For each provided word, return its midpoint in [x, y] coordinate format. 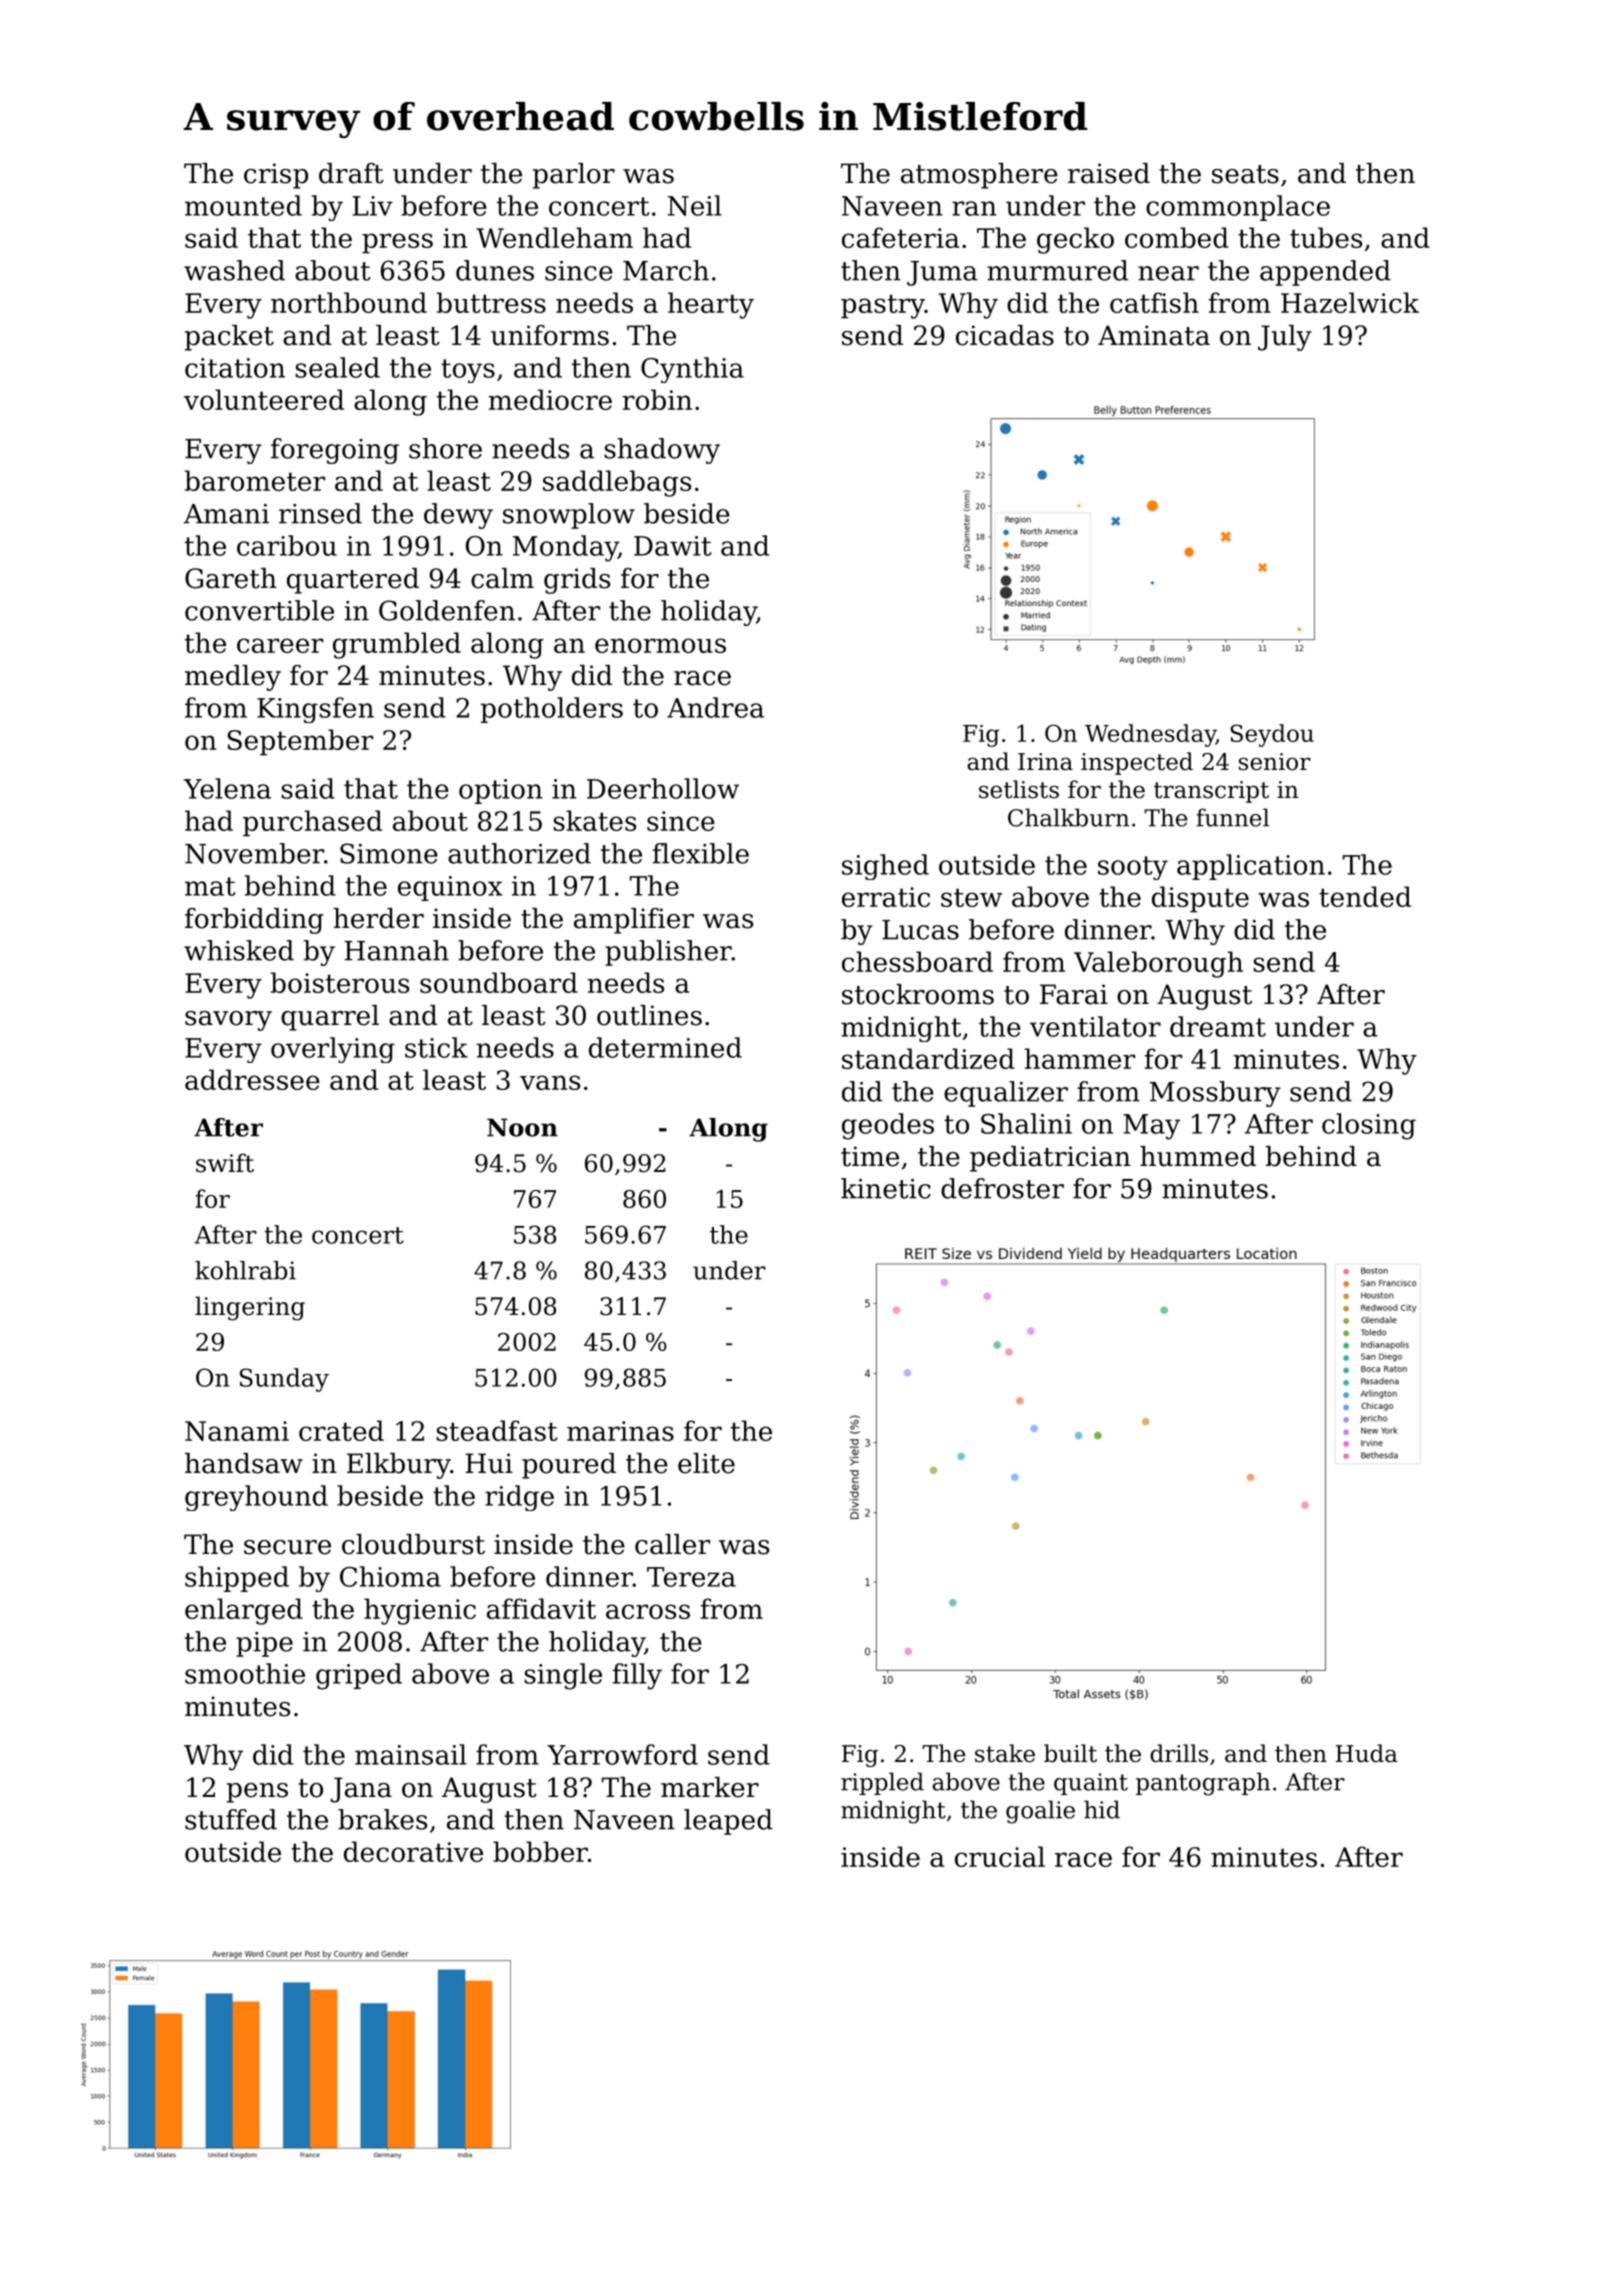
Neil [695, 205]
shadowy [662, 451]
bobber [540, 1851]
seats [1245, 174]
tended [1365, 896]
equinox [450, 888]
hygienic [420, 1611]
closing [1369, 1126]
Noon [522, 1127]
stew [971, 897]
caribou [287, 545]
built [1070, 1753]
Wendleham [554, 237]
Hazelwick [1350, 302]
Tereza [691, 1577]
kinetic [886, 1188]
